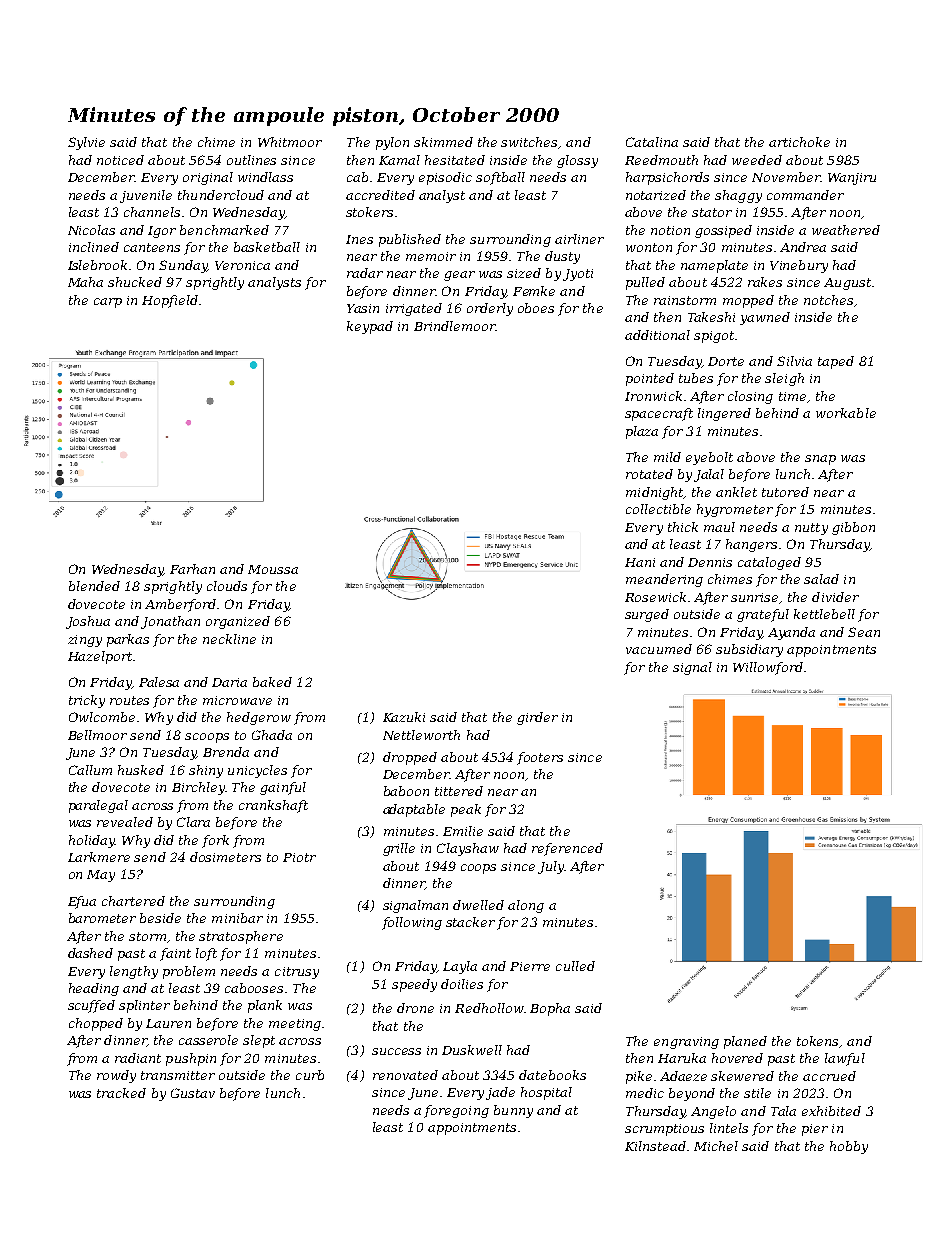  I want to click on original, so click(208, 178).
